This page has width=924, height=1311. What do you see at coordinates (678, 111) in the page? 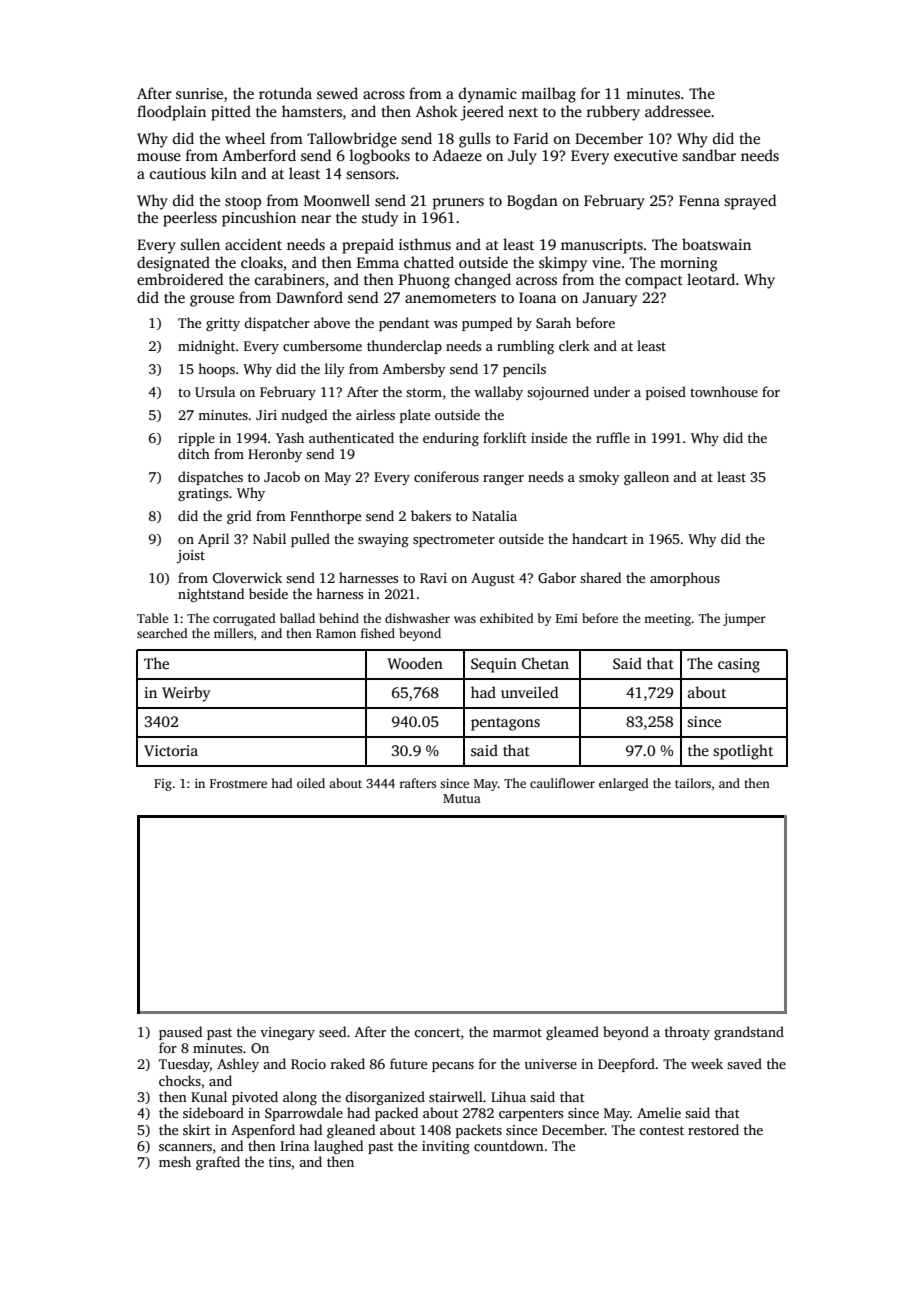
I see `addressee` at bounding box center [678, 111].
